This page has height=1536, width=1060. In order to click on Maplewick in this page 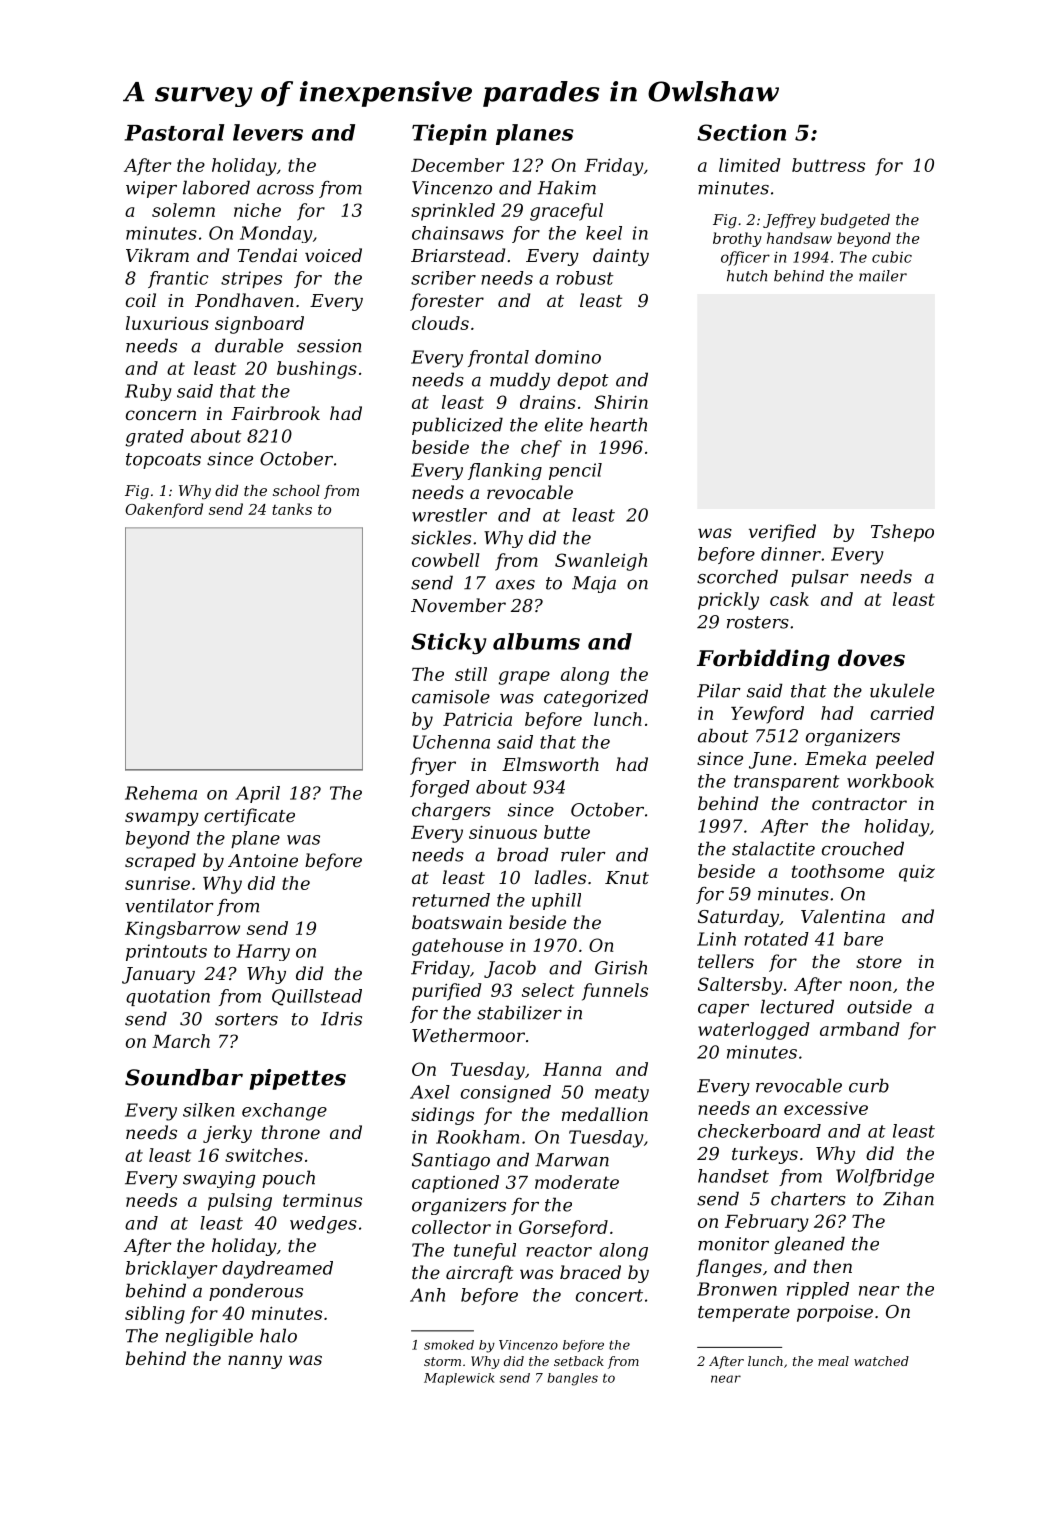, I will do `click(459, 1379)`.
